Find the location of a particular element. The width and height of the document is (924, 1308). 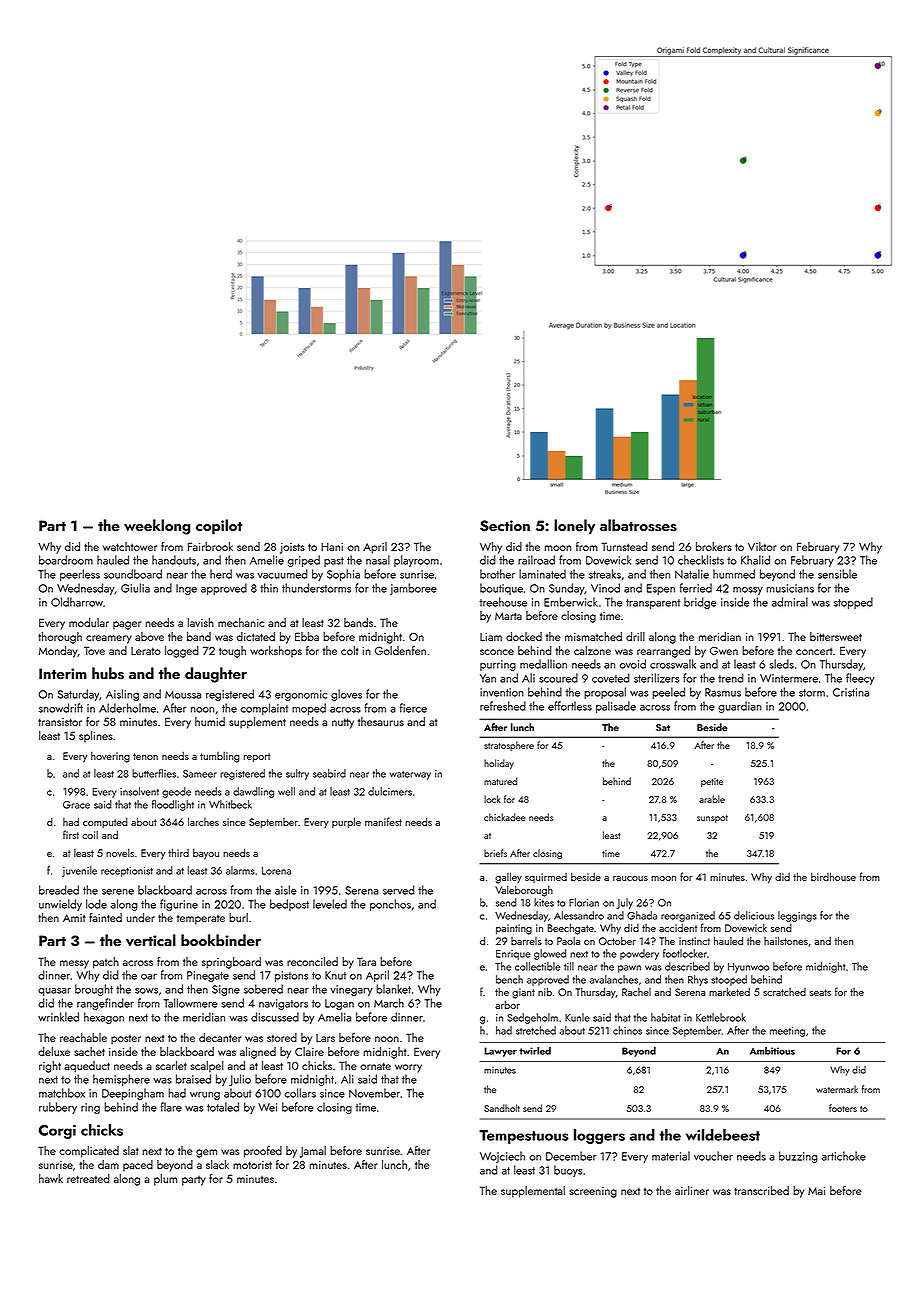

stratosphere is located at coordinates (509, 746).
